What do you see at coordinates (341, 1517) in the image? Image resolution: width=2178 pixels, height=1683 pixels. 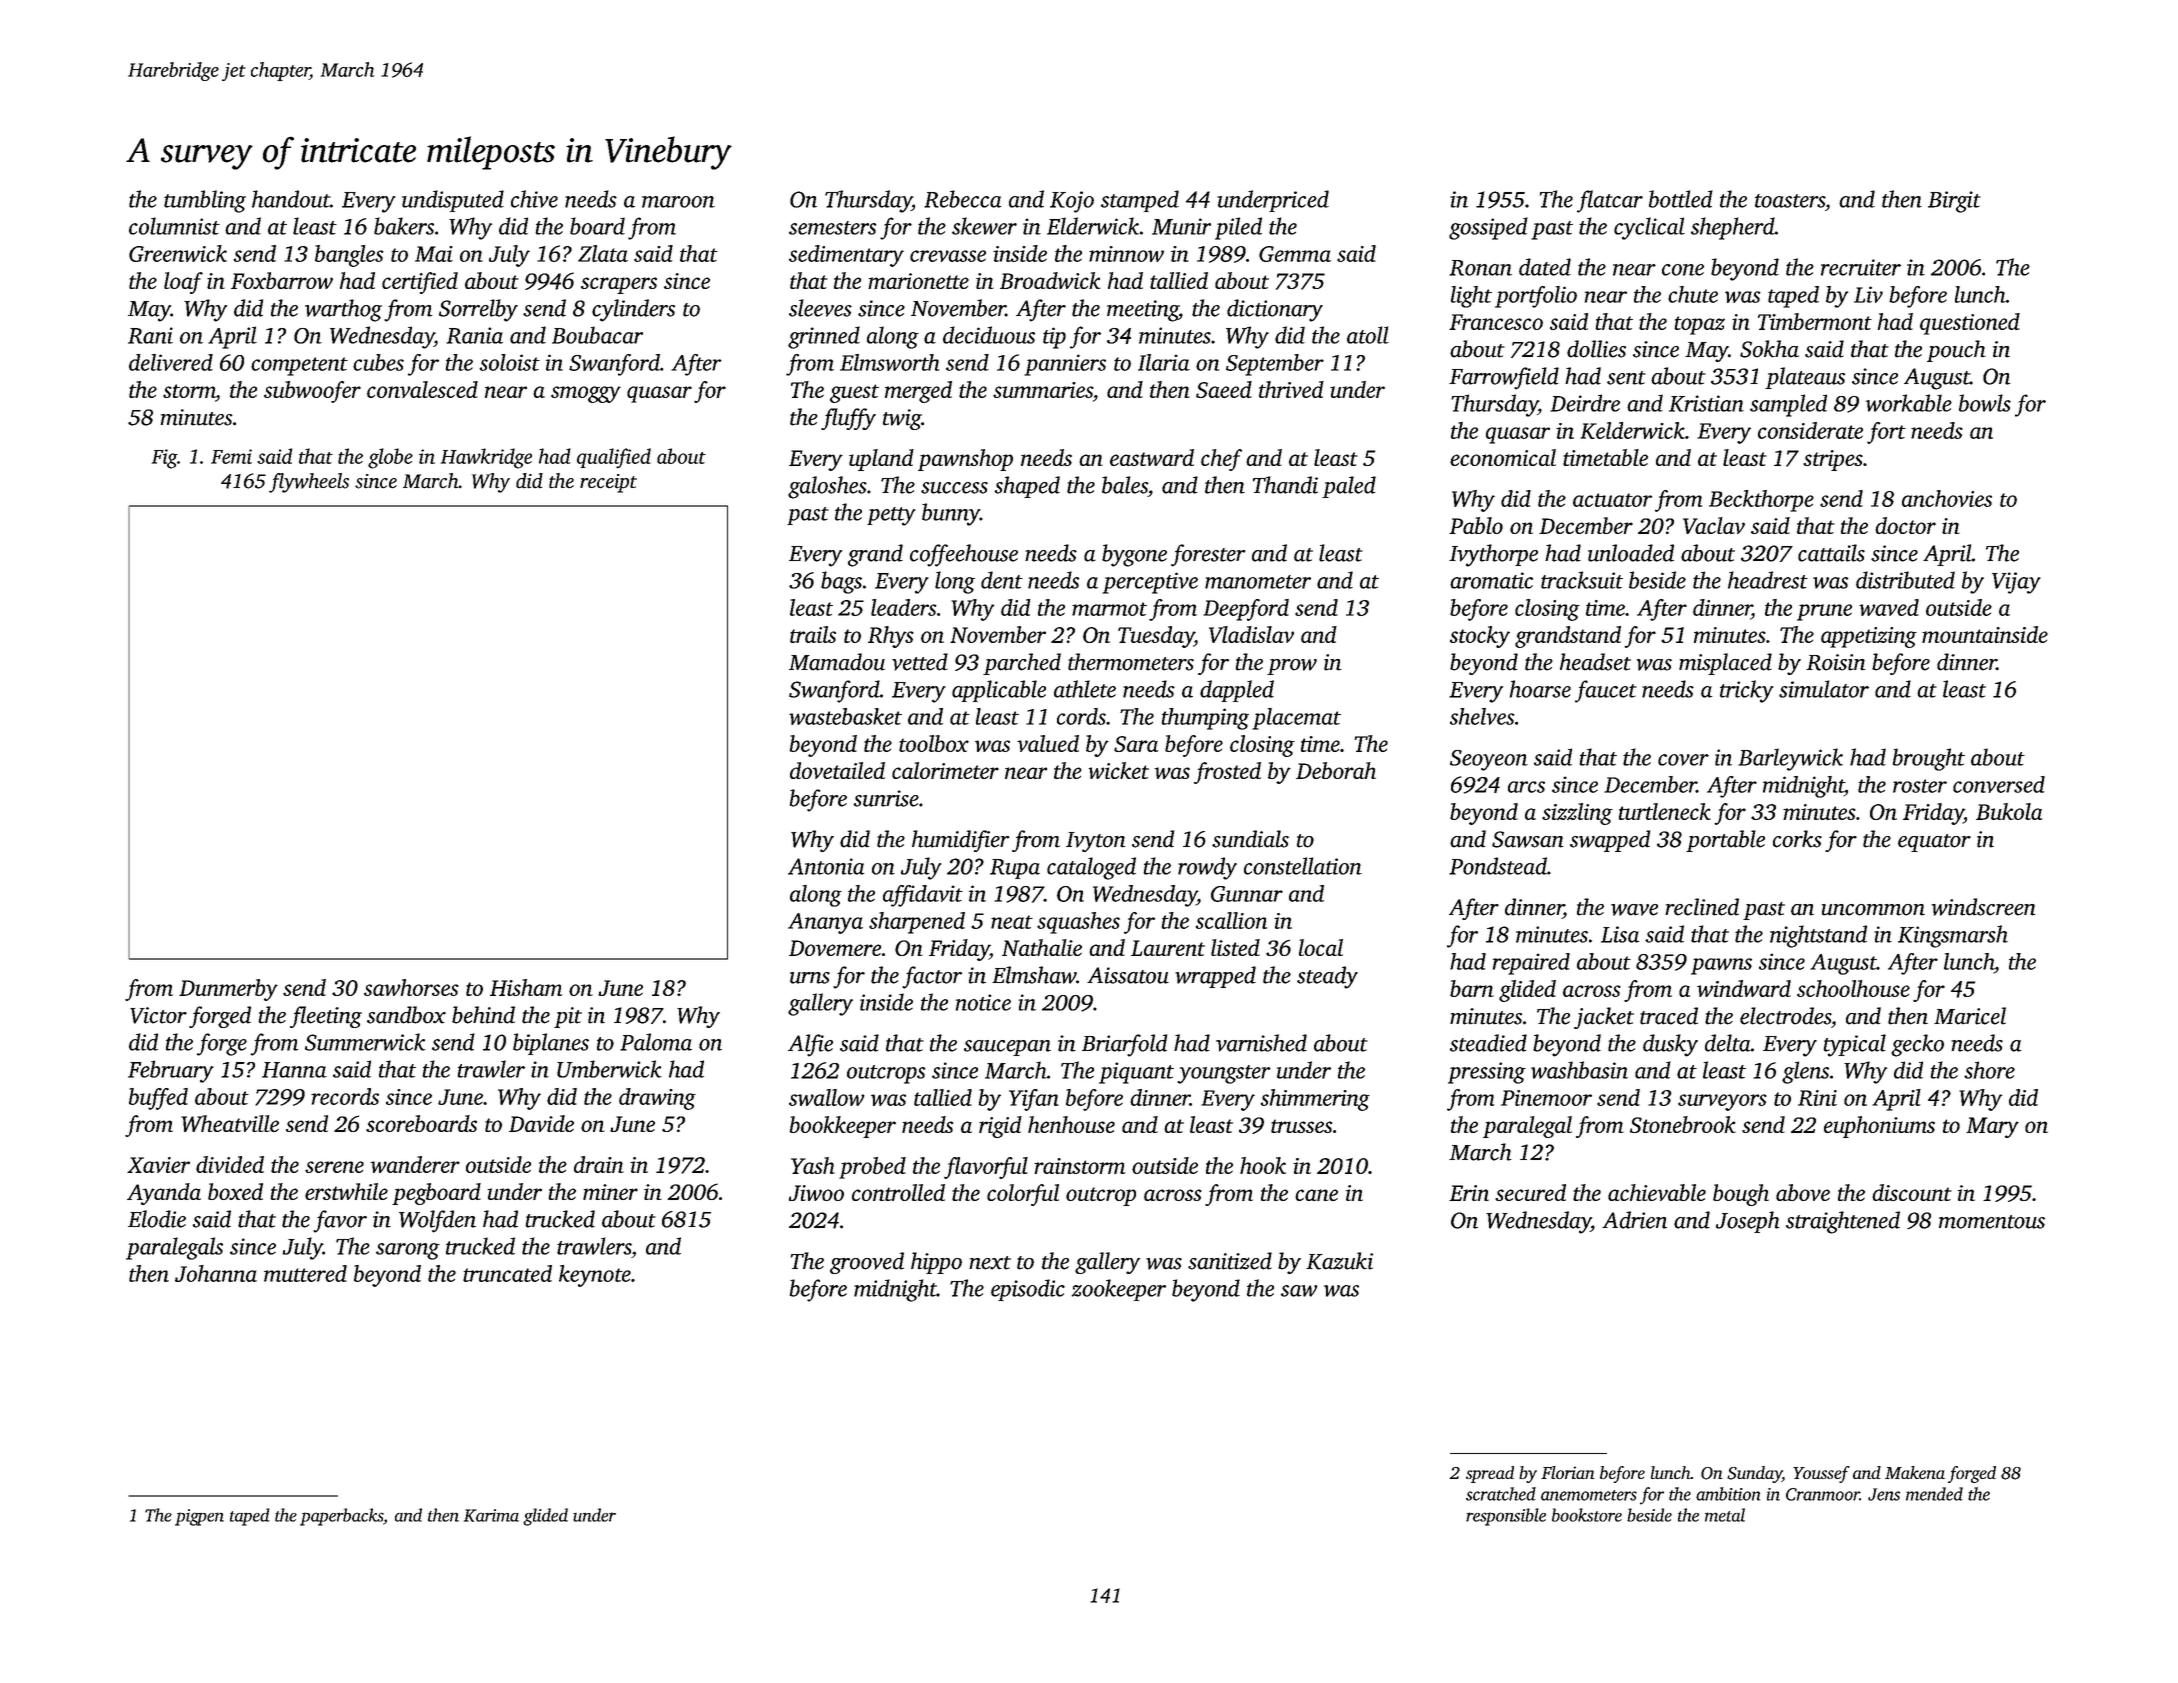 I see `paperbacks` at bounding box center [341, 1517].
